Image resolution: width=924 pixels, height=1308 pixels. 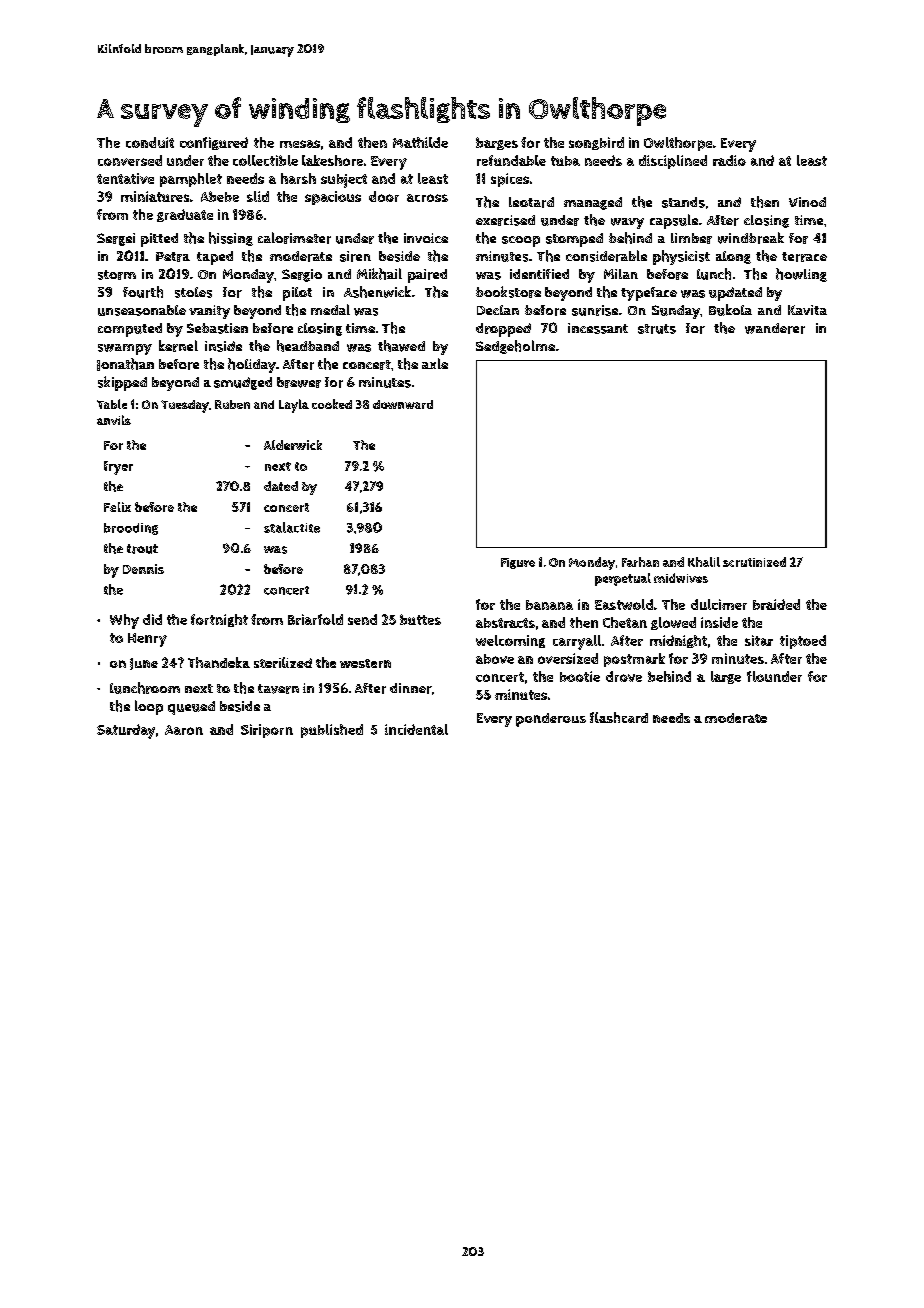 What do you see at coordinates (292, 527) in the page?
I see `stalactite` at bounding box center [292, 527].
